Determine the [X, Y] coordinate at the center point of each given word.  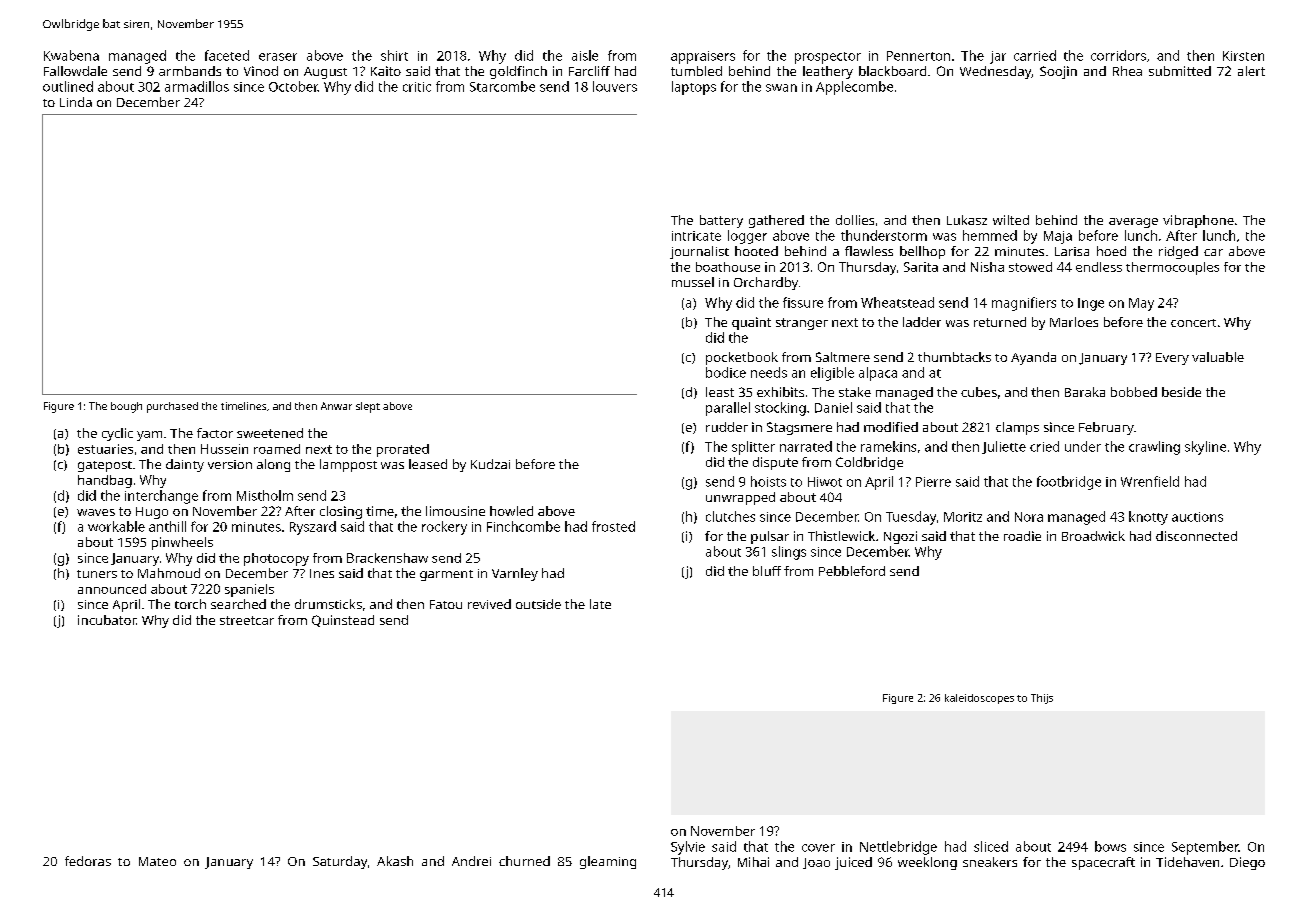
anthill [167, 526]
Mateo [157, 861]
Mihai [753, 862]
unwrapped [740, 498]
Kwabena [71, 55]
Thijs [1042, 699]
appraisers [703, 57]
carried [1035, 55]
